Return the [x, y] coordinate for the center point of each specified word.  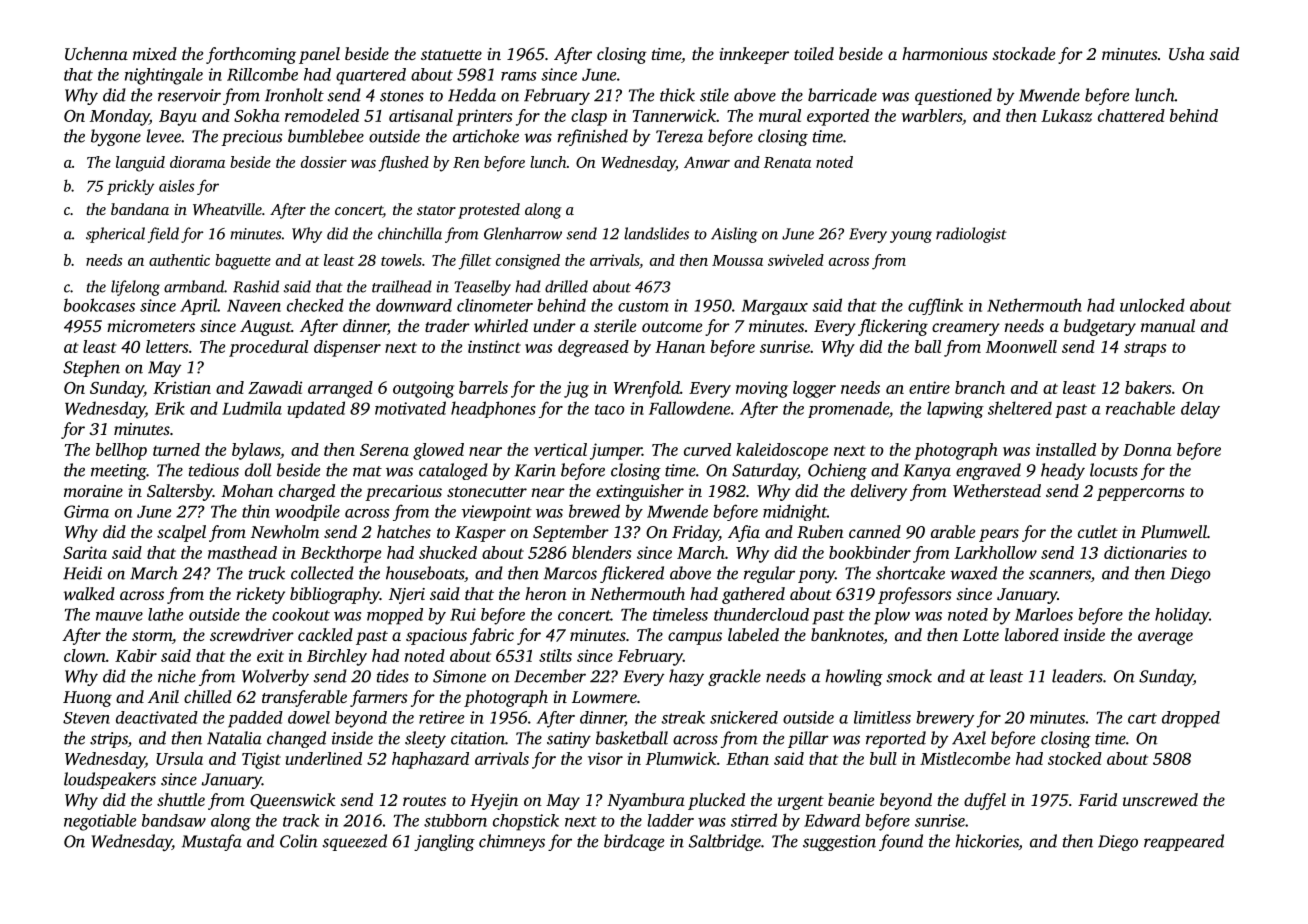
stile [714, 95]
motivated [410, 408]
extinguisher [640, 492]
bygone [116, 137]
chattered [1131, 115]
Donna [1147, 450]
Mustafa [211, 842]
